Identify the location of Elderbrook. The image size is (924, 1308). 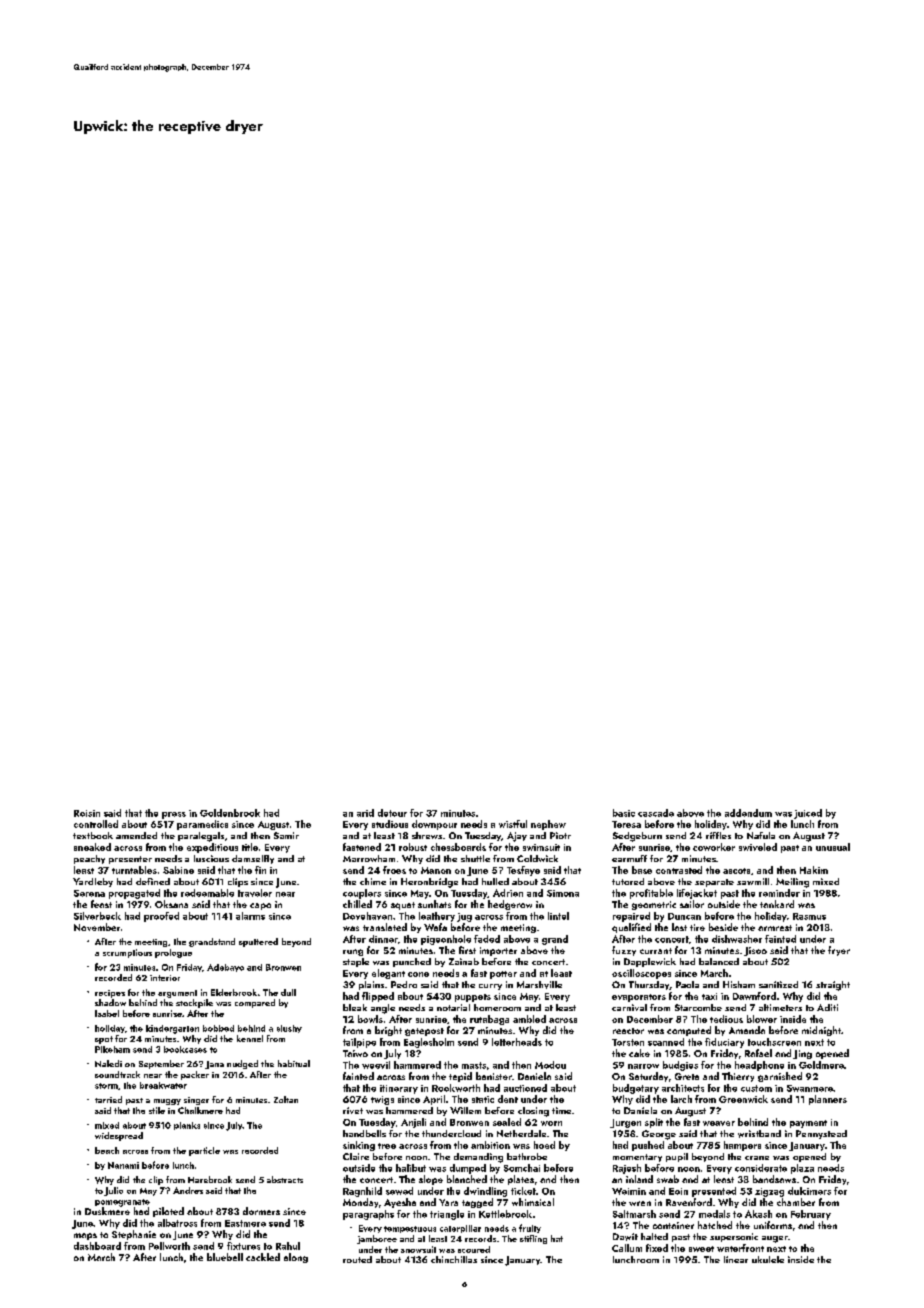
(234, 992).
